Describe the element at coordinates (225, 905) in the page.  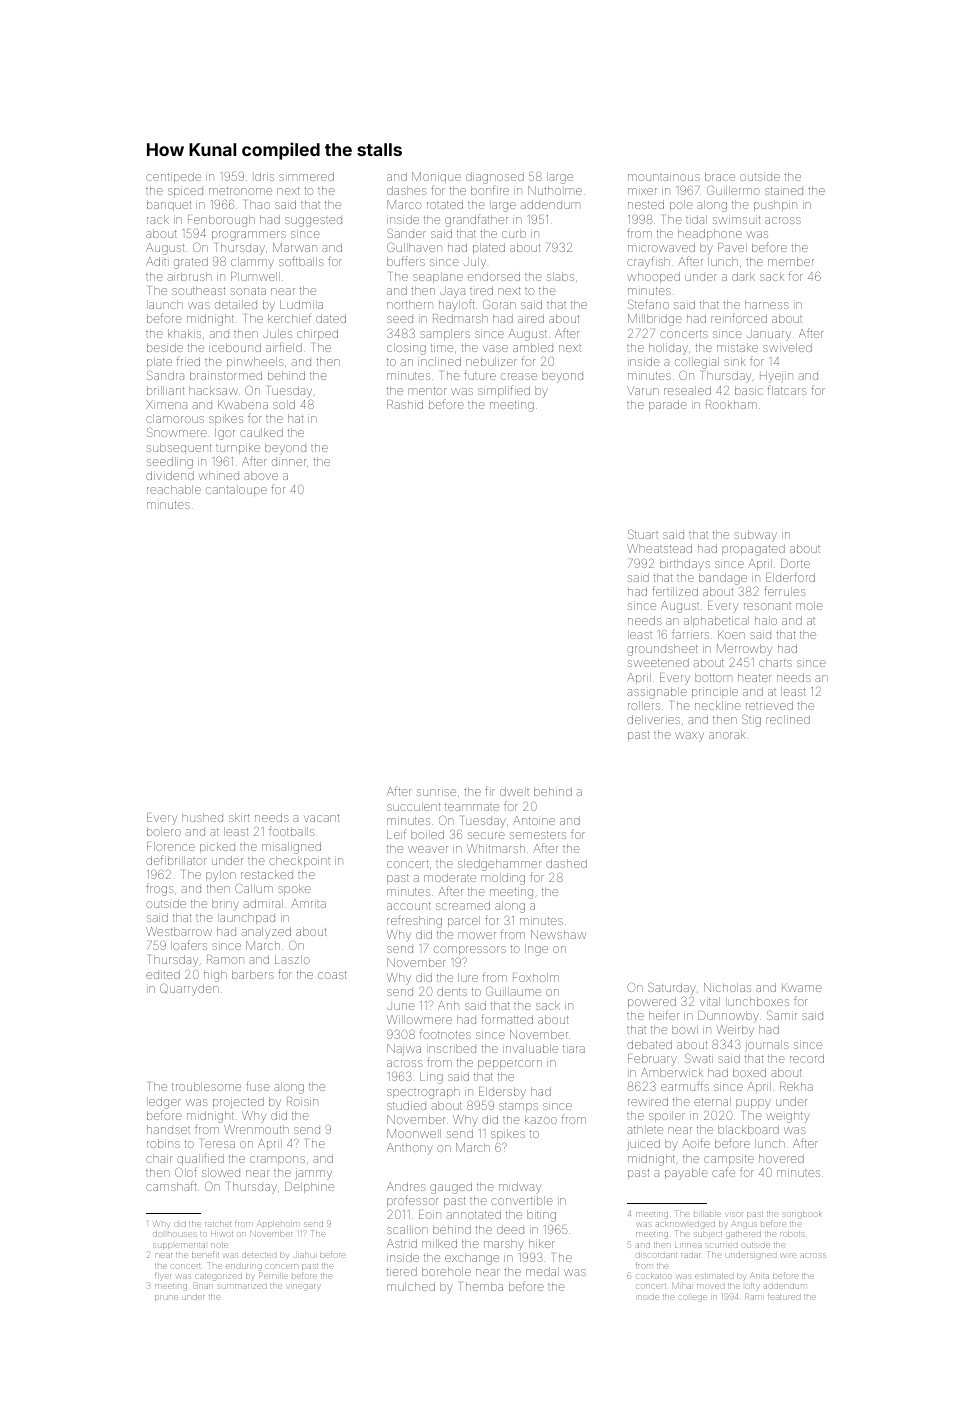
I see `briny` at that location.
